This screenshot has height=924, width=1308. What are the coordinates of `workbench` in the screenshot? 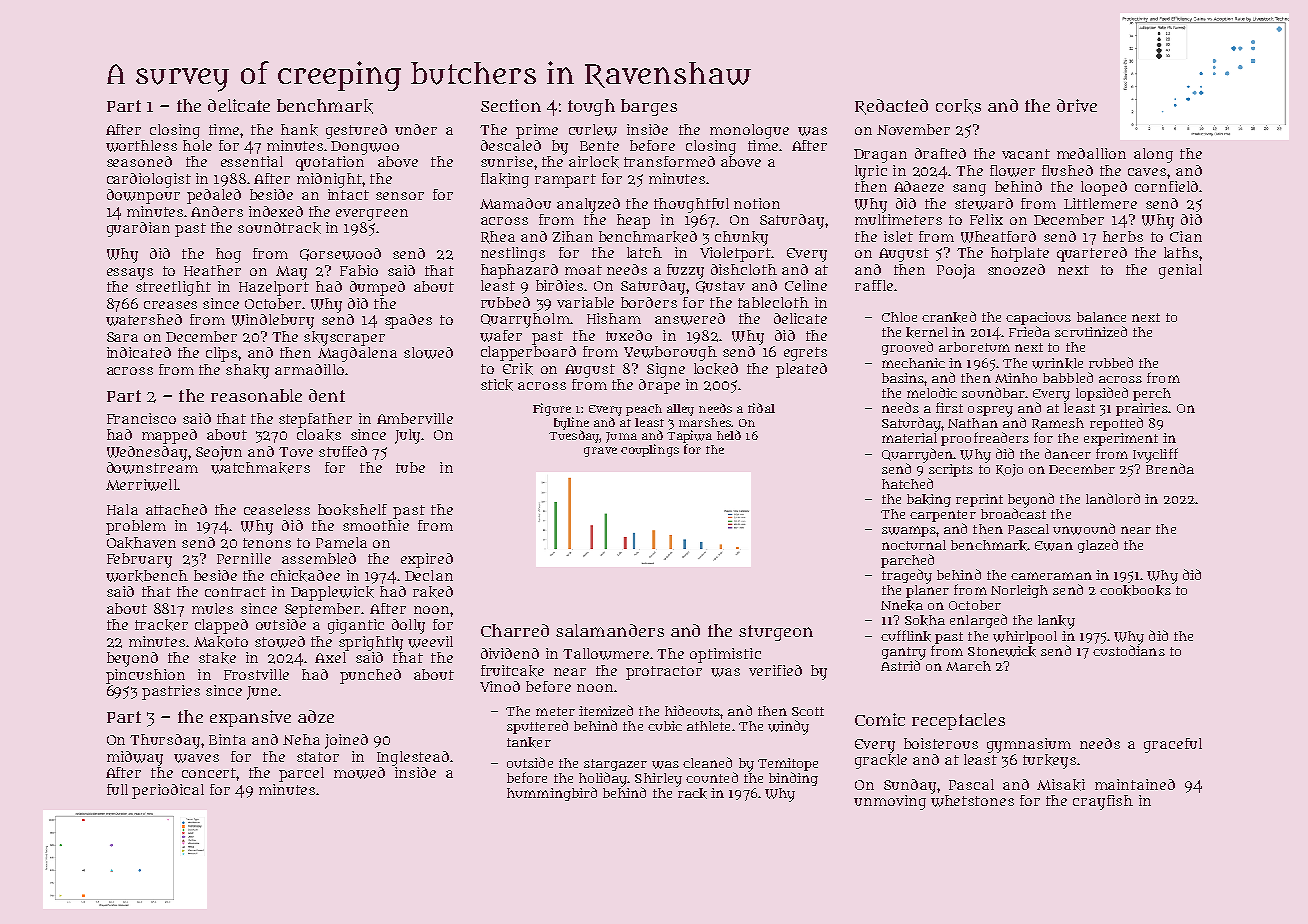 It's located at (147, 576).
